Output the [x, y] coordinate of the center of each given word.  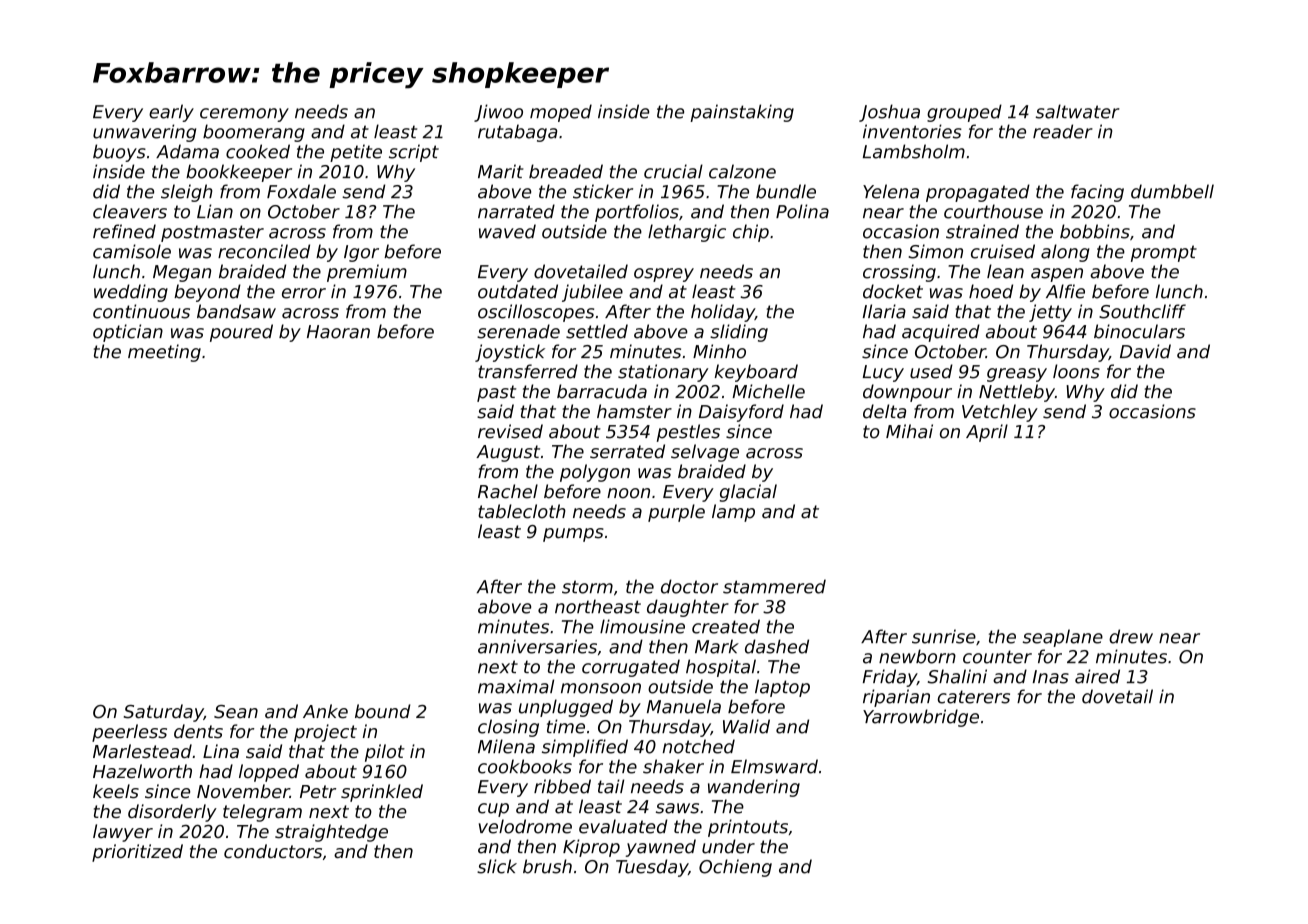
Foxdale [301, 191]
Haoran [338, 332]
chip [751, 233]
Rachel [508, 491]
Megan [182, 273]
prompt [1164, 253]
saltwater [1078, 111]
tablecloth [522, 511]
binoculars [1139, 331]
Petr [318, 792]
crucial [673, 171]
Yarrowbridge [921, 718]
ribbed [562, 786]
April [987, 433]
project [325, 733]
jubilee [592, 293]
